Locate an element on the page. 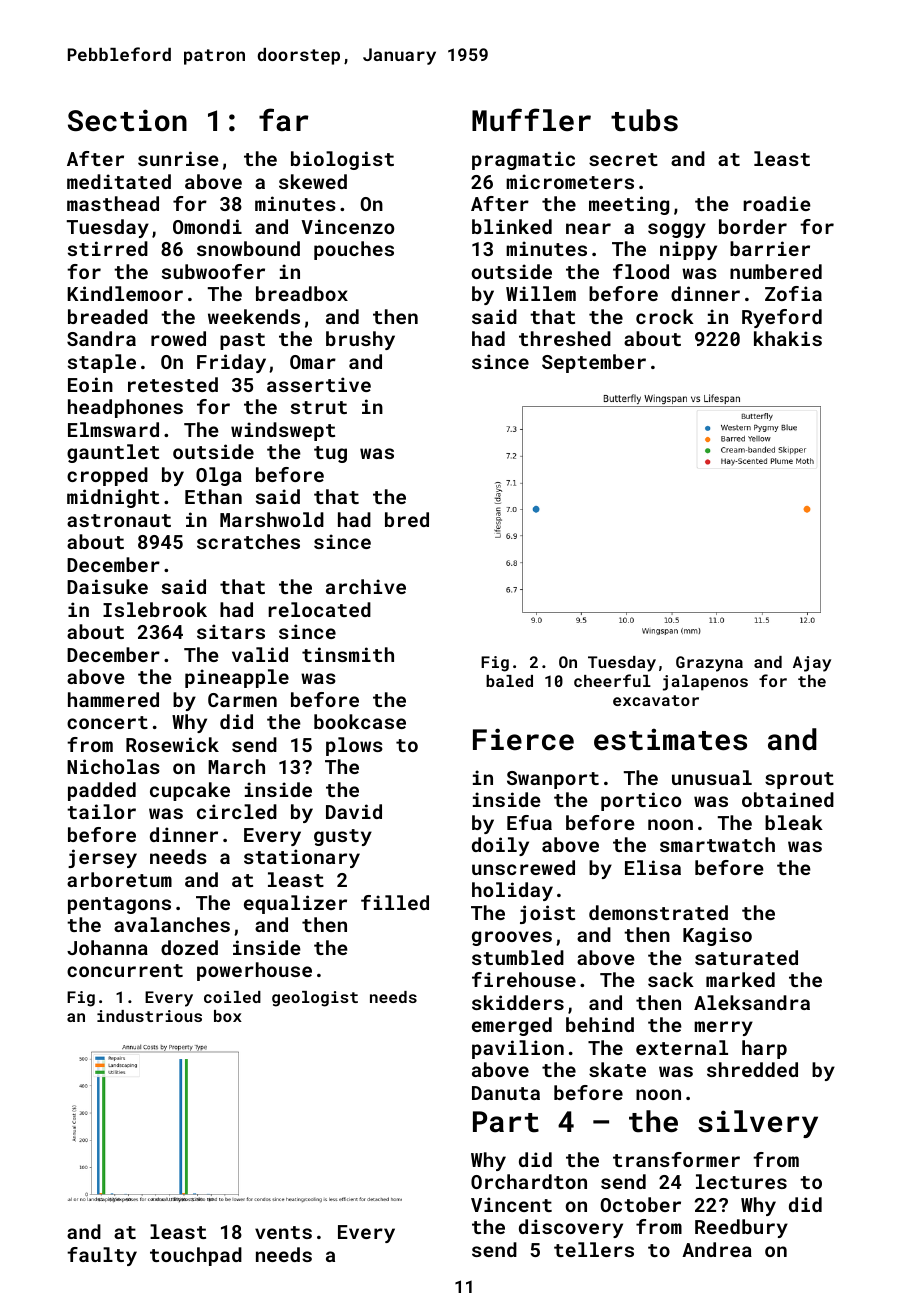 This page has height=1316, width=908. khakis is located at coordinates (788, 338).
